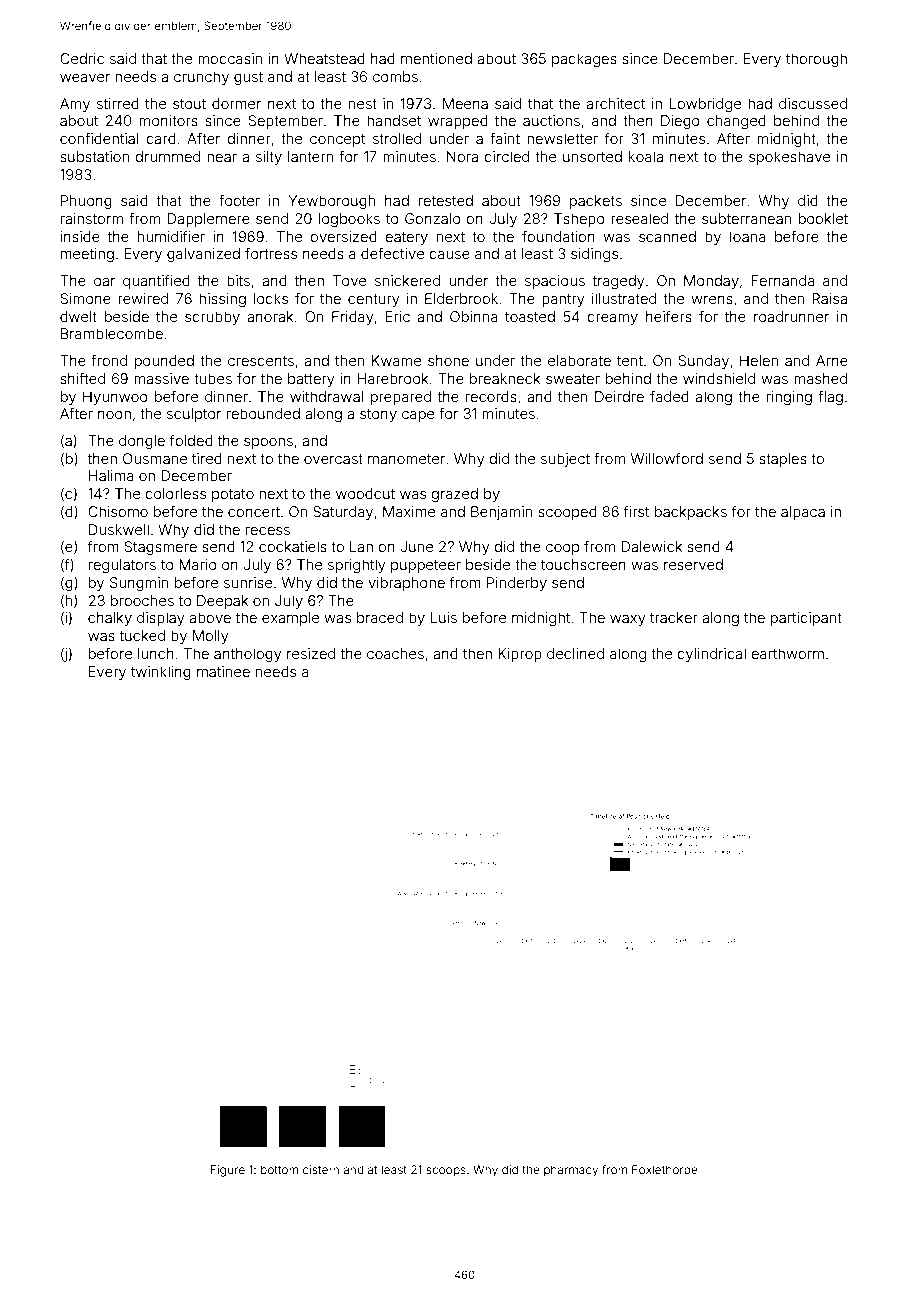  What do you see at coordinates (520, 655) in the screenshot?
I see `Kiprop` at bounding box center [520, 655].
